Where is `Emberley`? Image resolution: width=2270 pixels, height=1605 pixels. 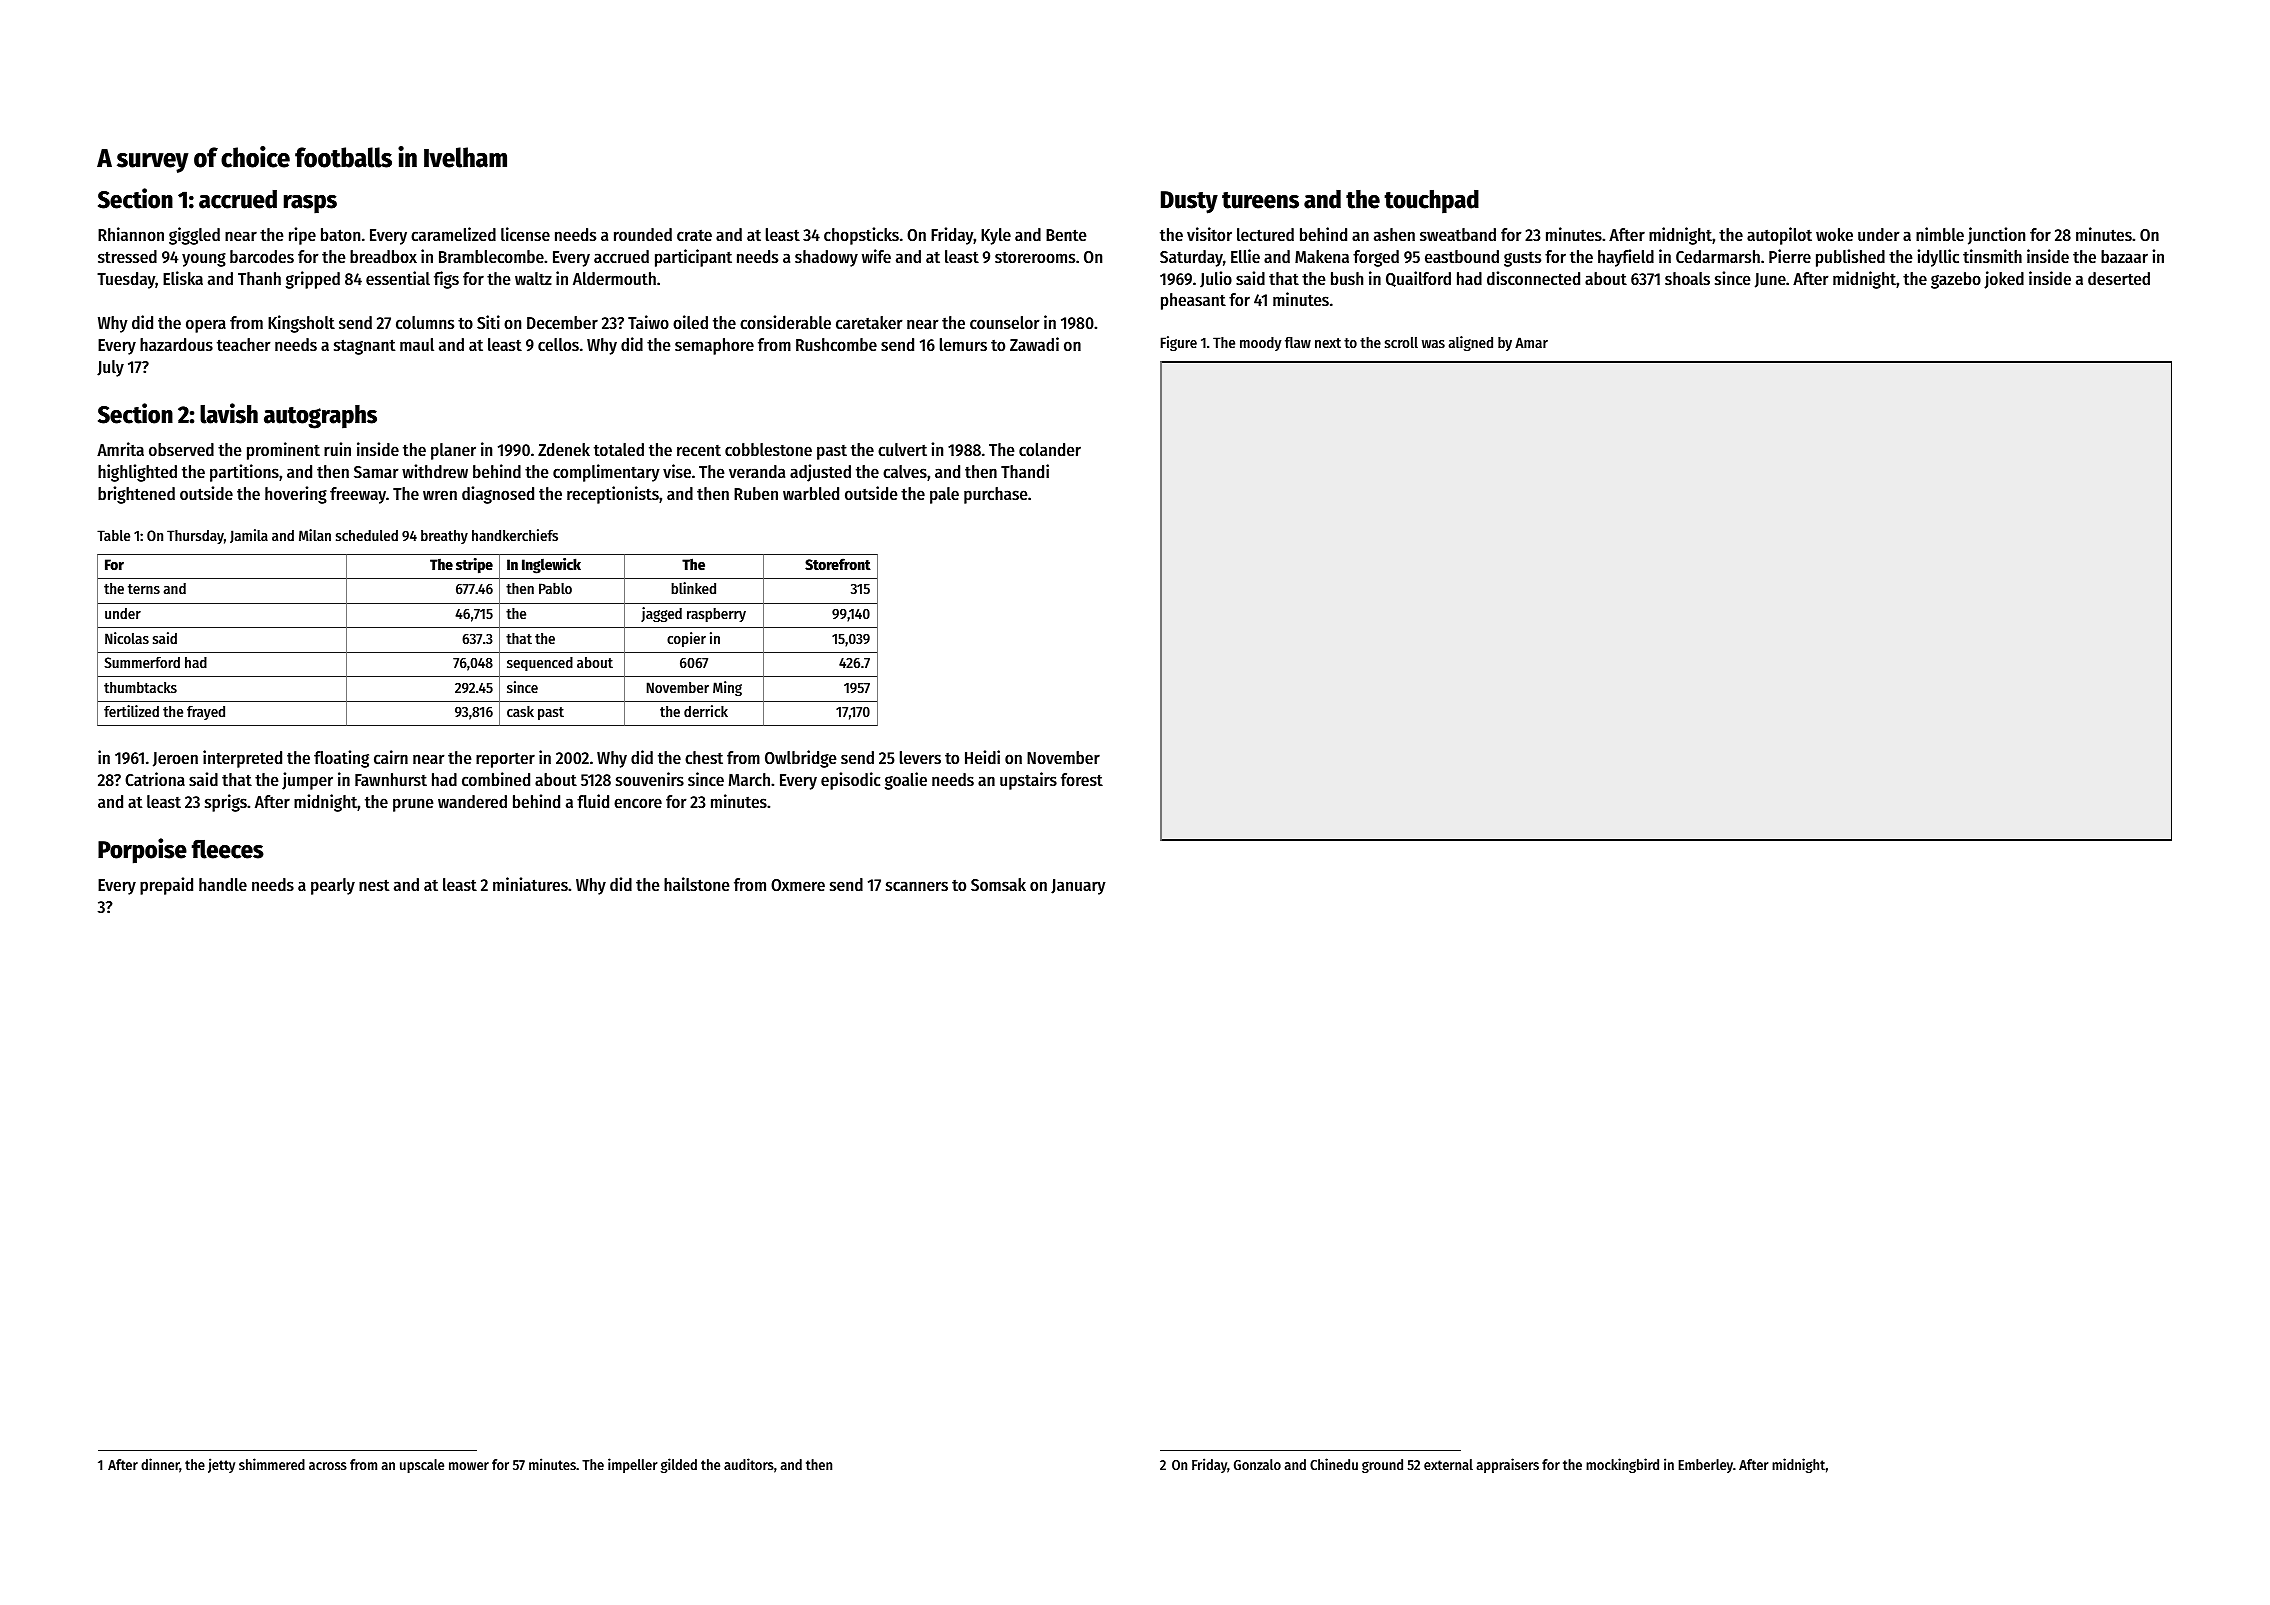 Emberley is located at coordinates (1705, 1466).
